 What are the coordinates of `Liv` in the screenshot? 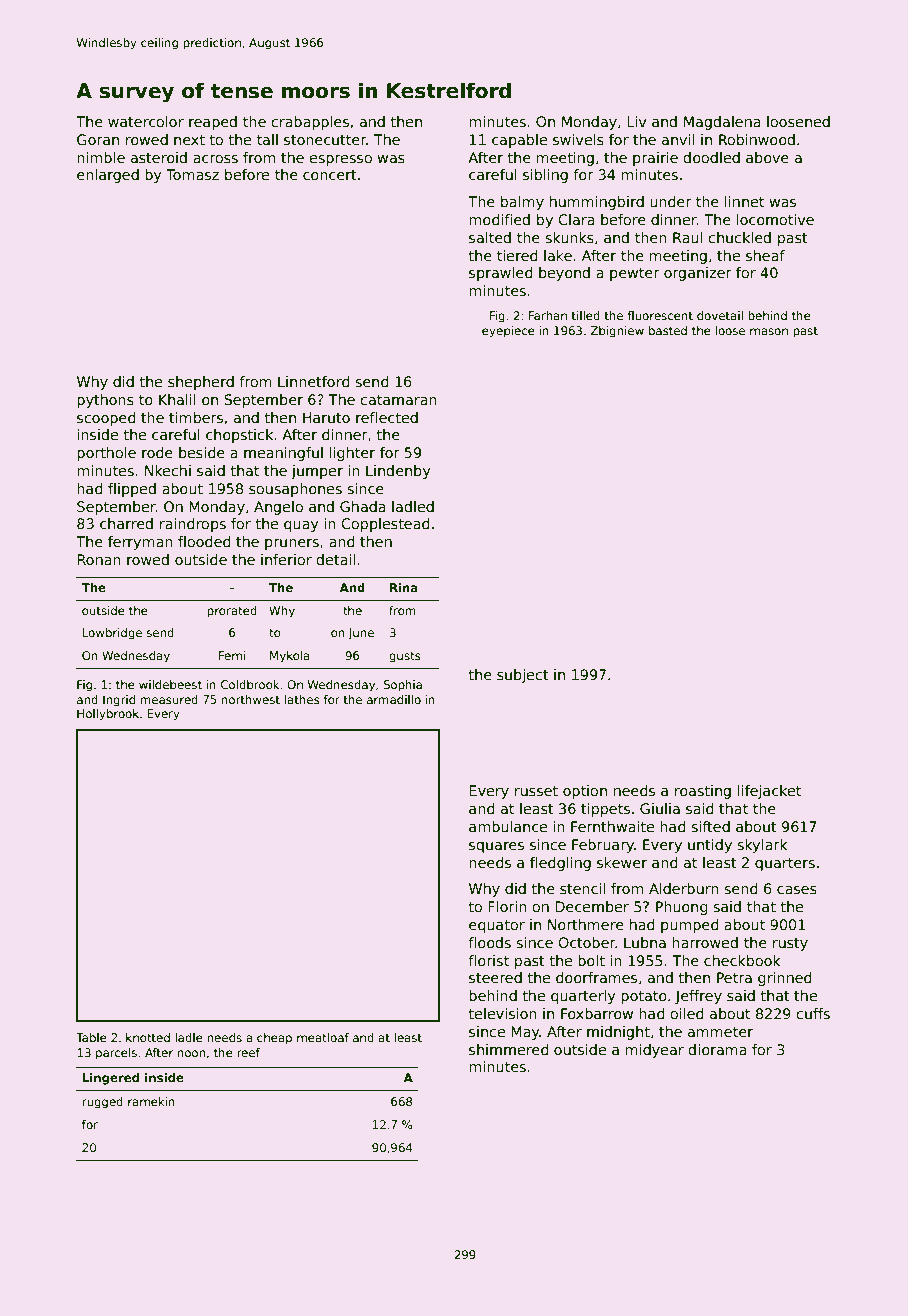 It's located at (637, 121).
